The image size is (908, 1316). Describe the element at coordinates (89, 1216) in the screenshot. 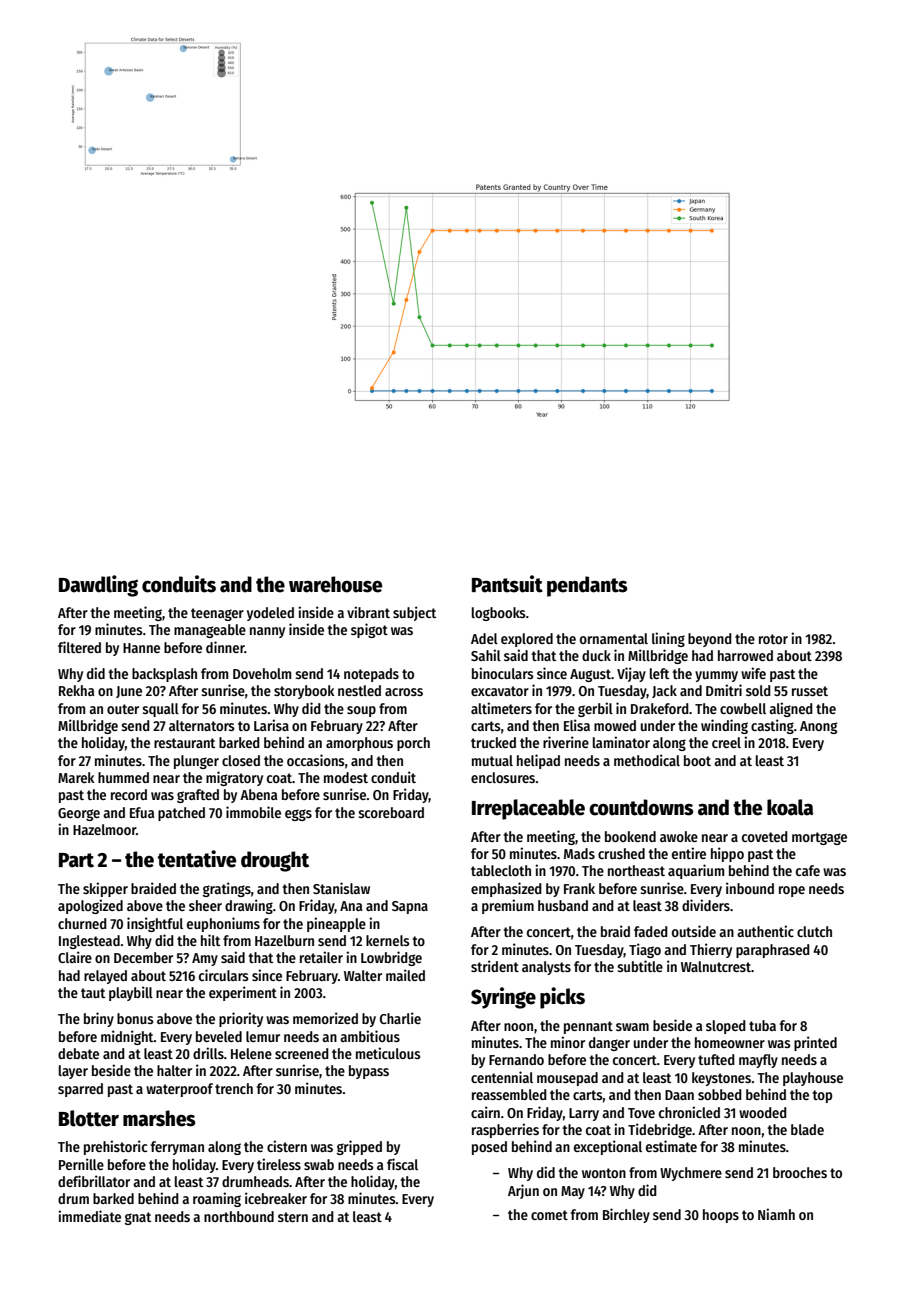

I see `immediate` at that location.
